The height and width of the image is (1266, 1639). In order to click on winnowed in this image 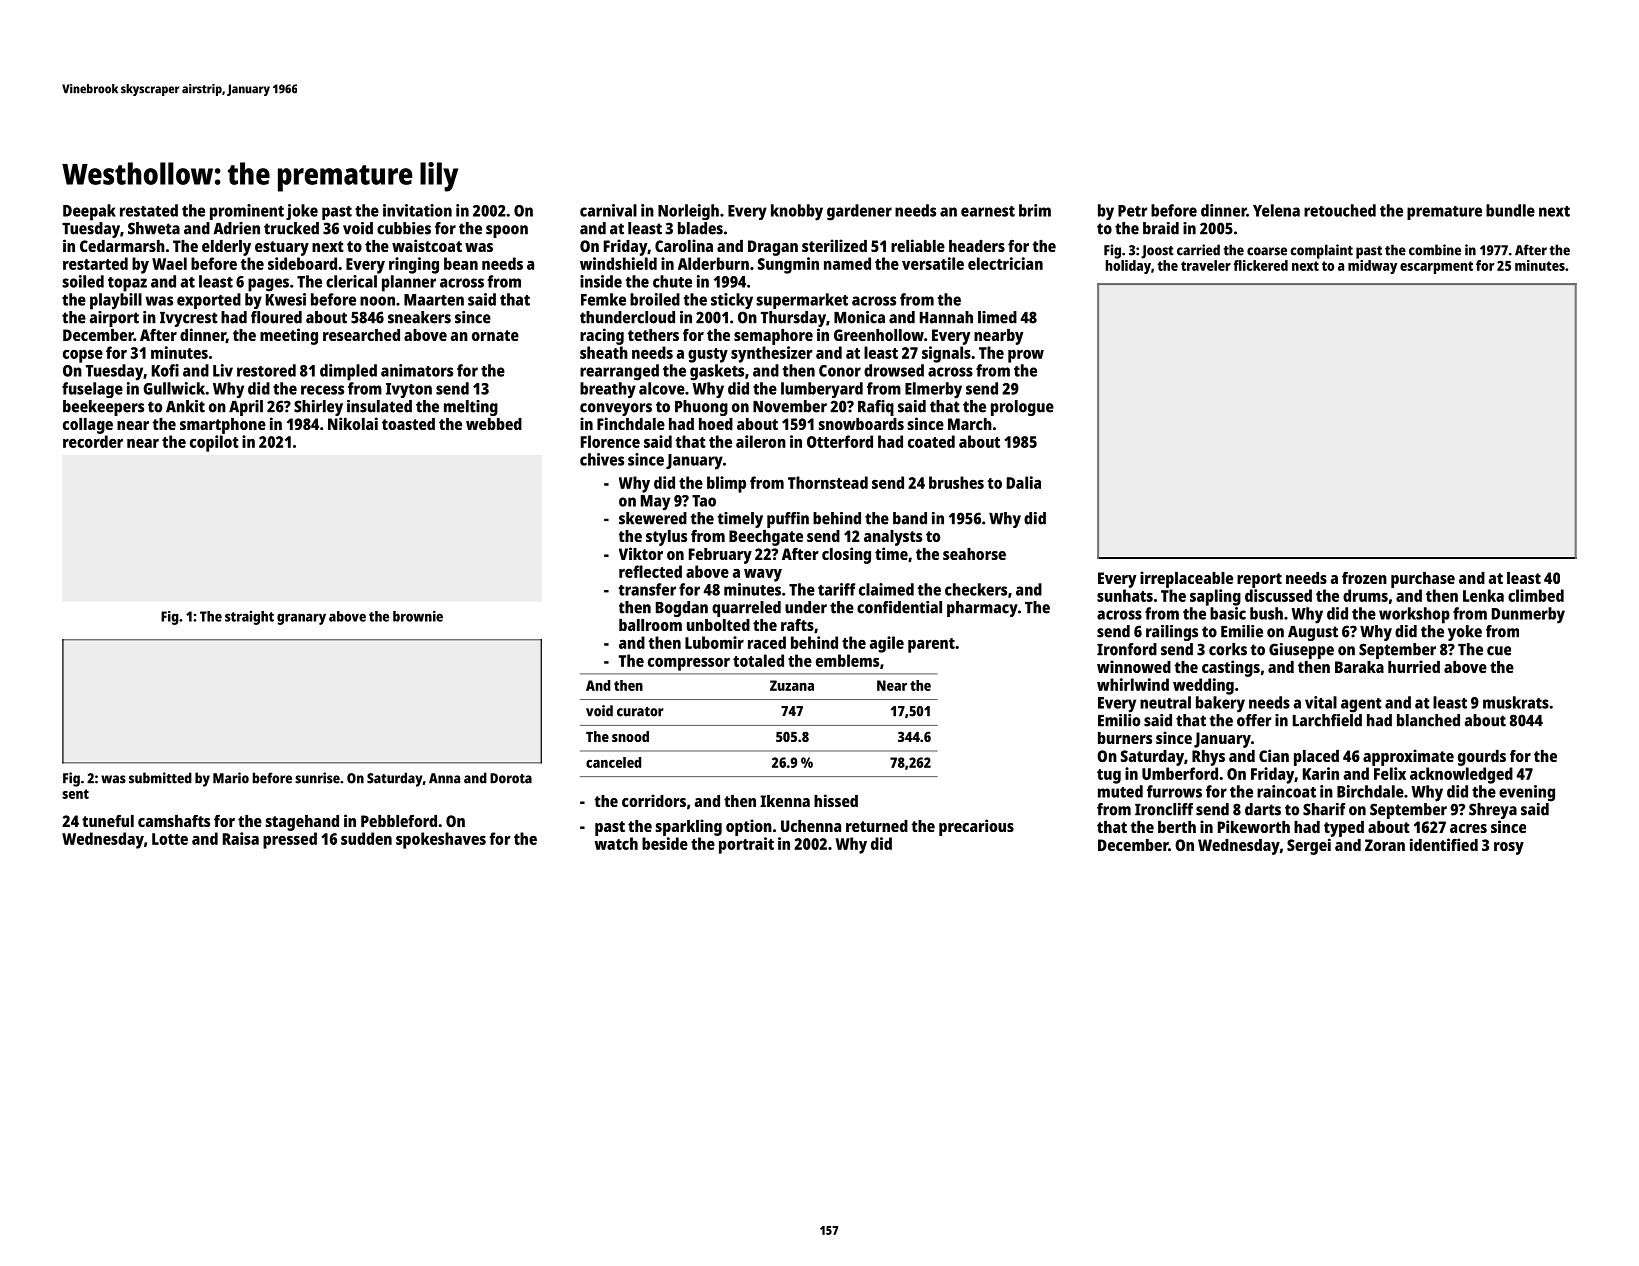, I will do `click(1134, 666)`.
